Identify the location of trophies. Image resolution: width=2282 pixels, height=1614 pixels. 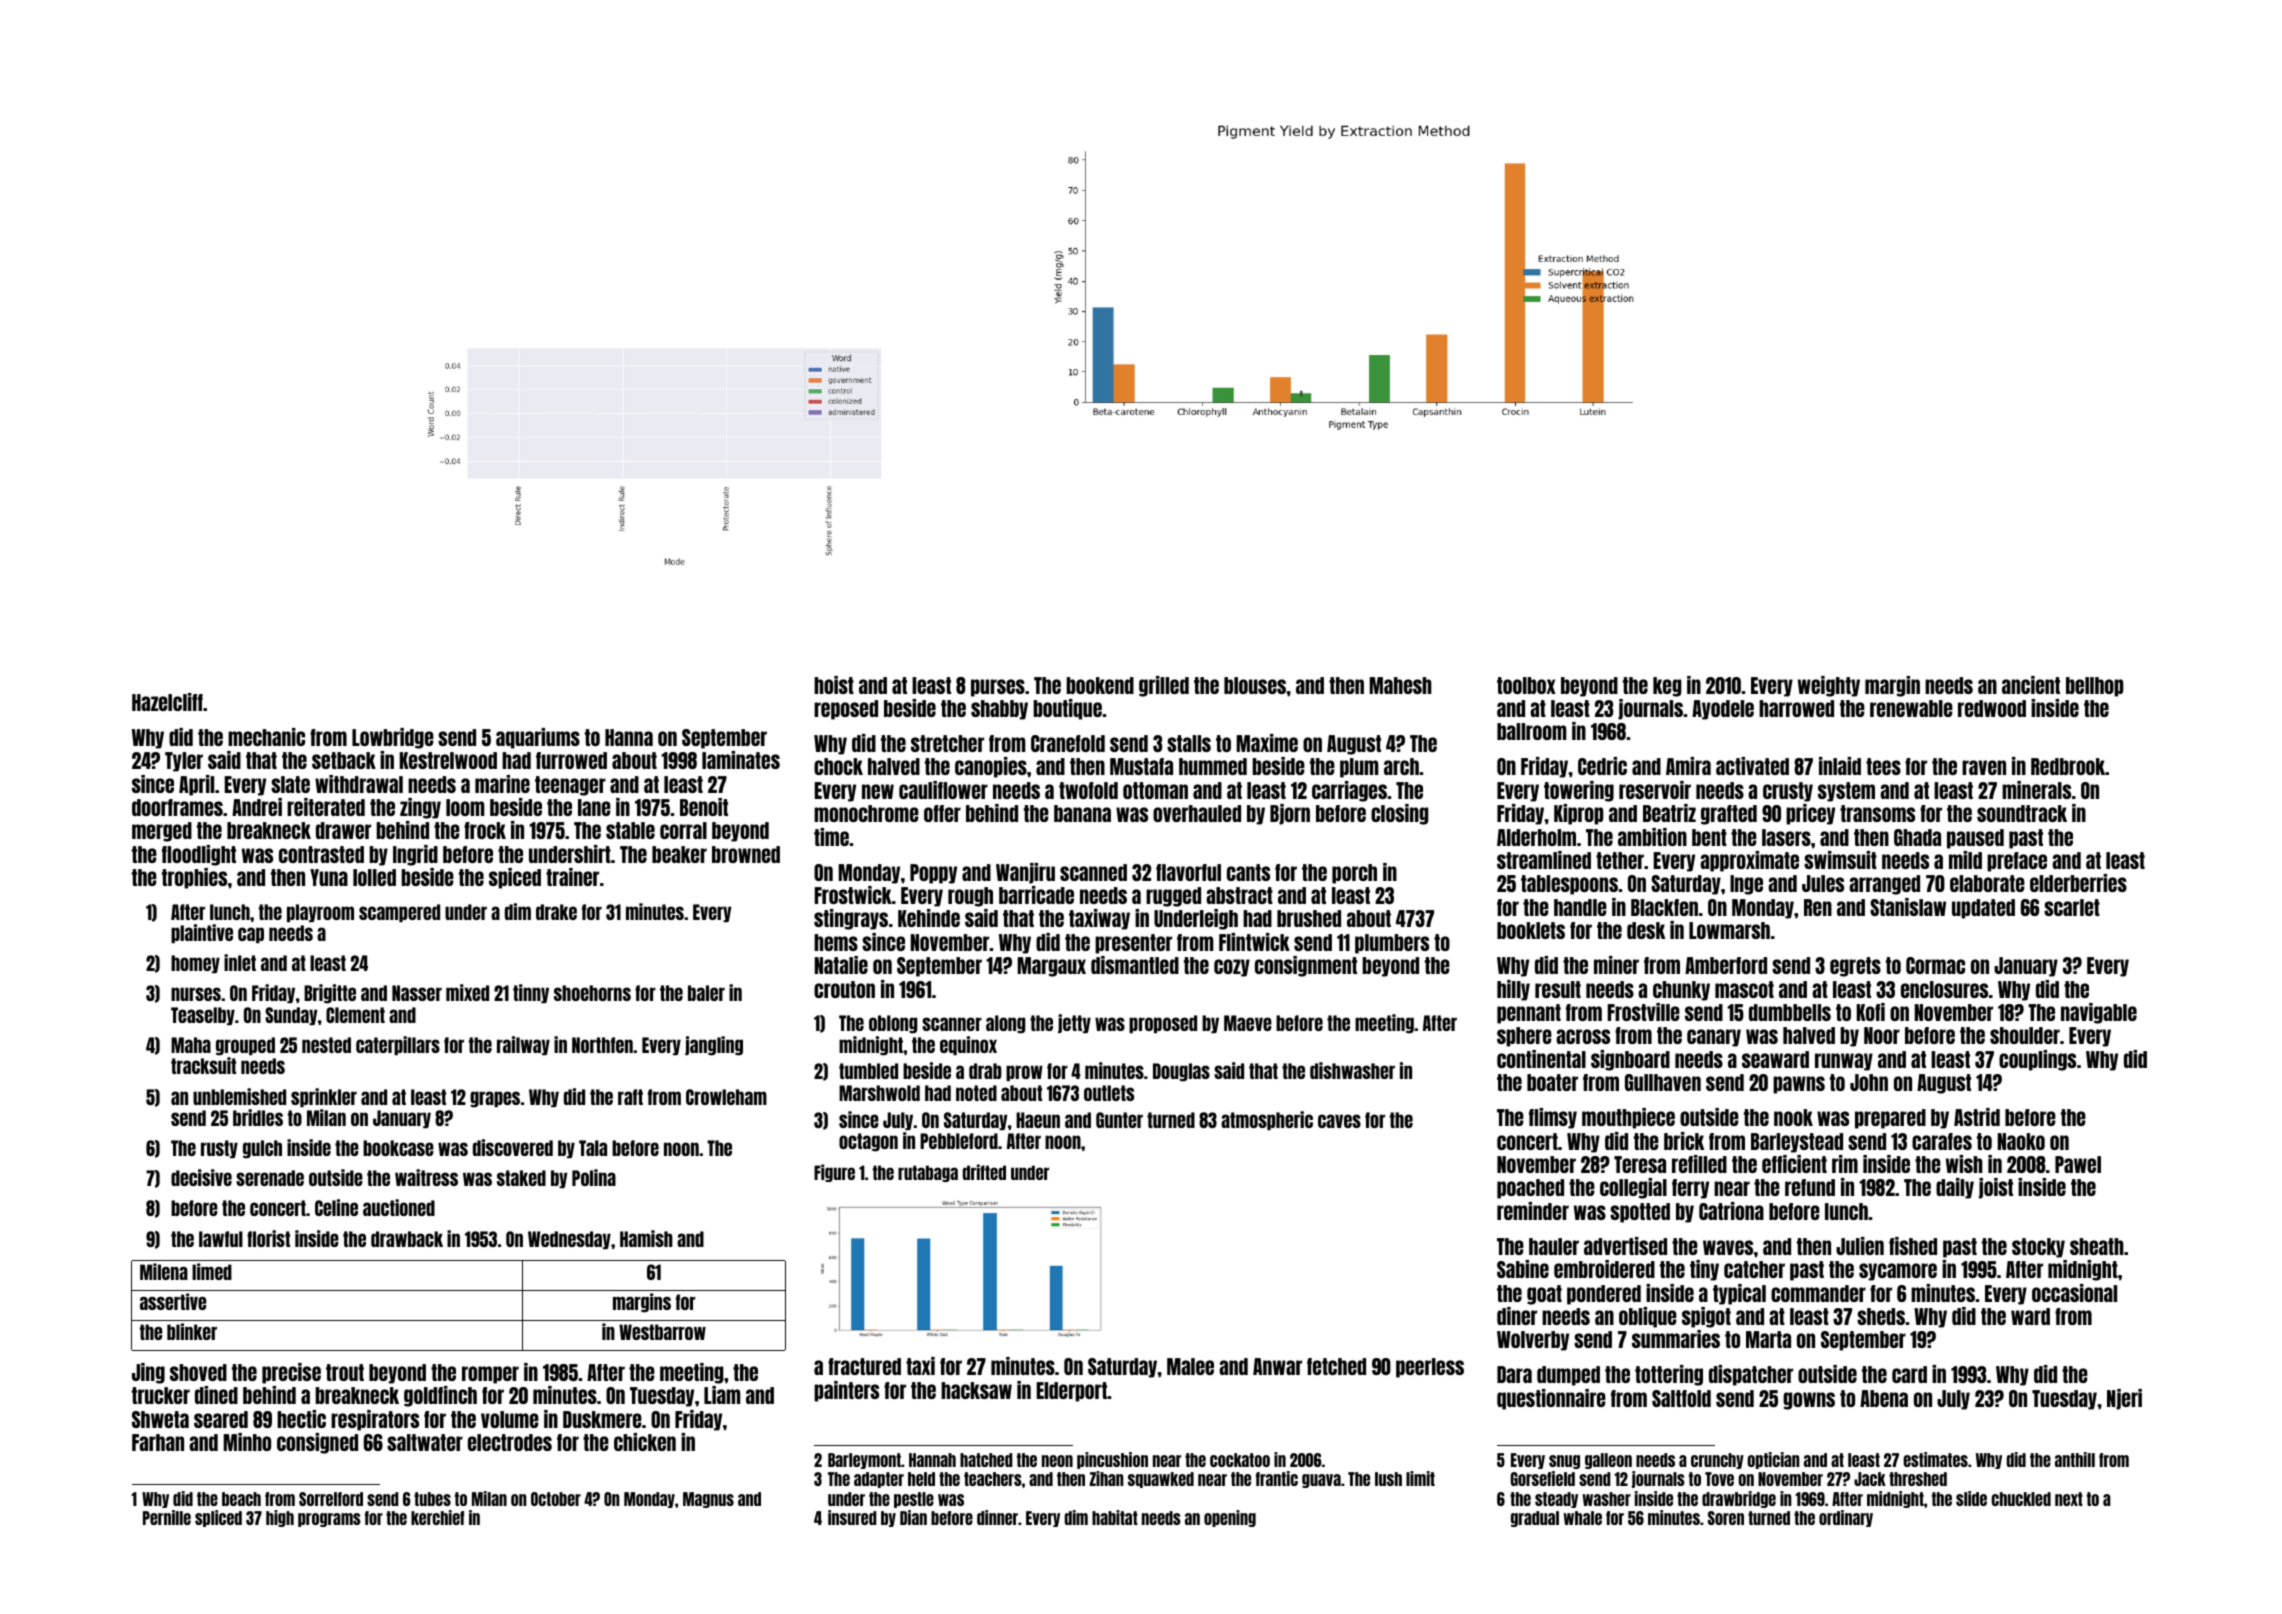
(194, 878).
